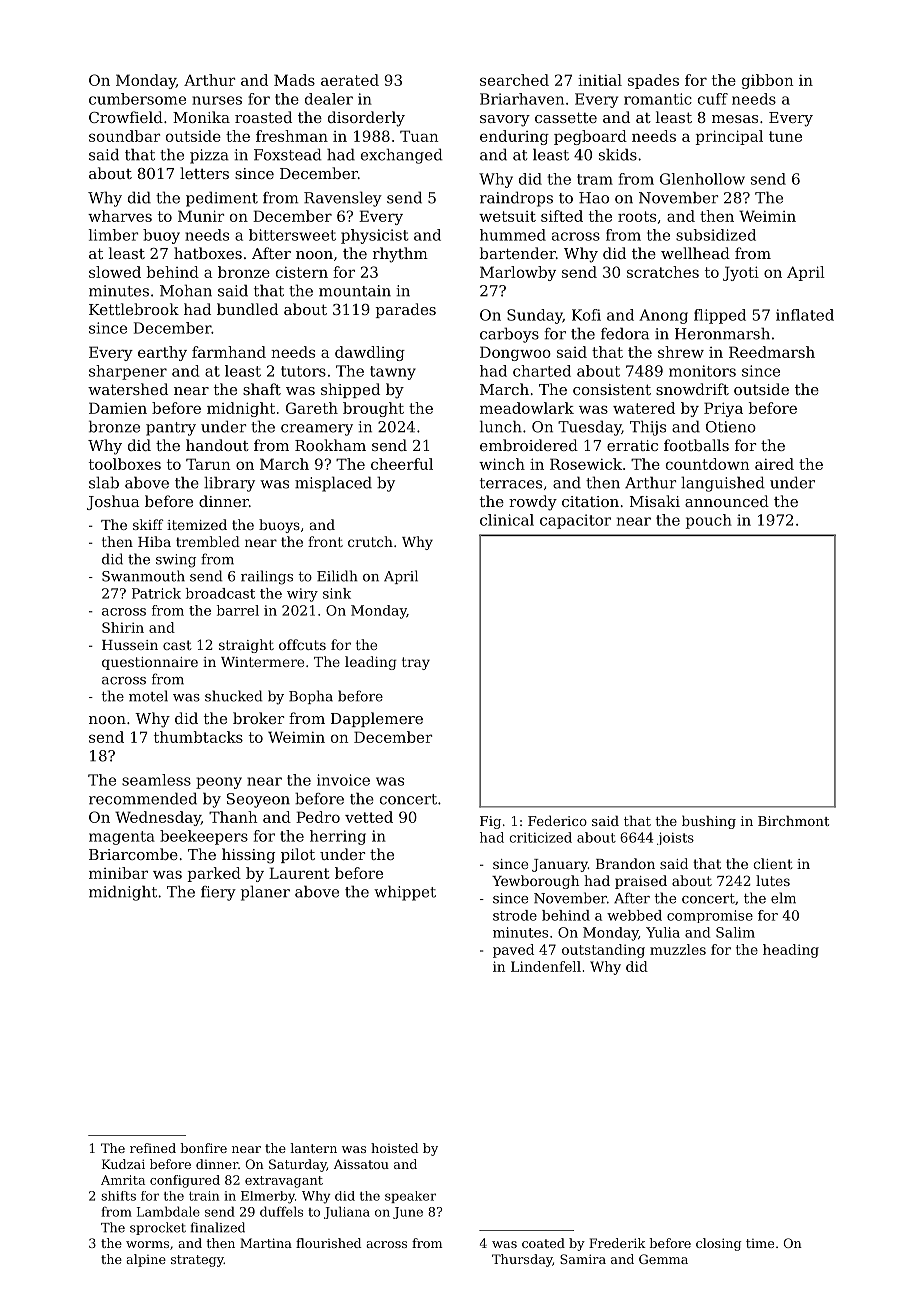 The height and width of the page is (1308, 924). What do you see at coordinates (767, 81) in the page?
I see `gibbon` at bounding box center [767, 81].
